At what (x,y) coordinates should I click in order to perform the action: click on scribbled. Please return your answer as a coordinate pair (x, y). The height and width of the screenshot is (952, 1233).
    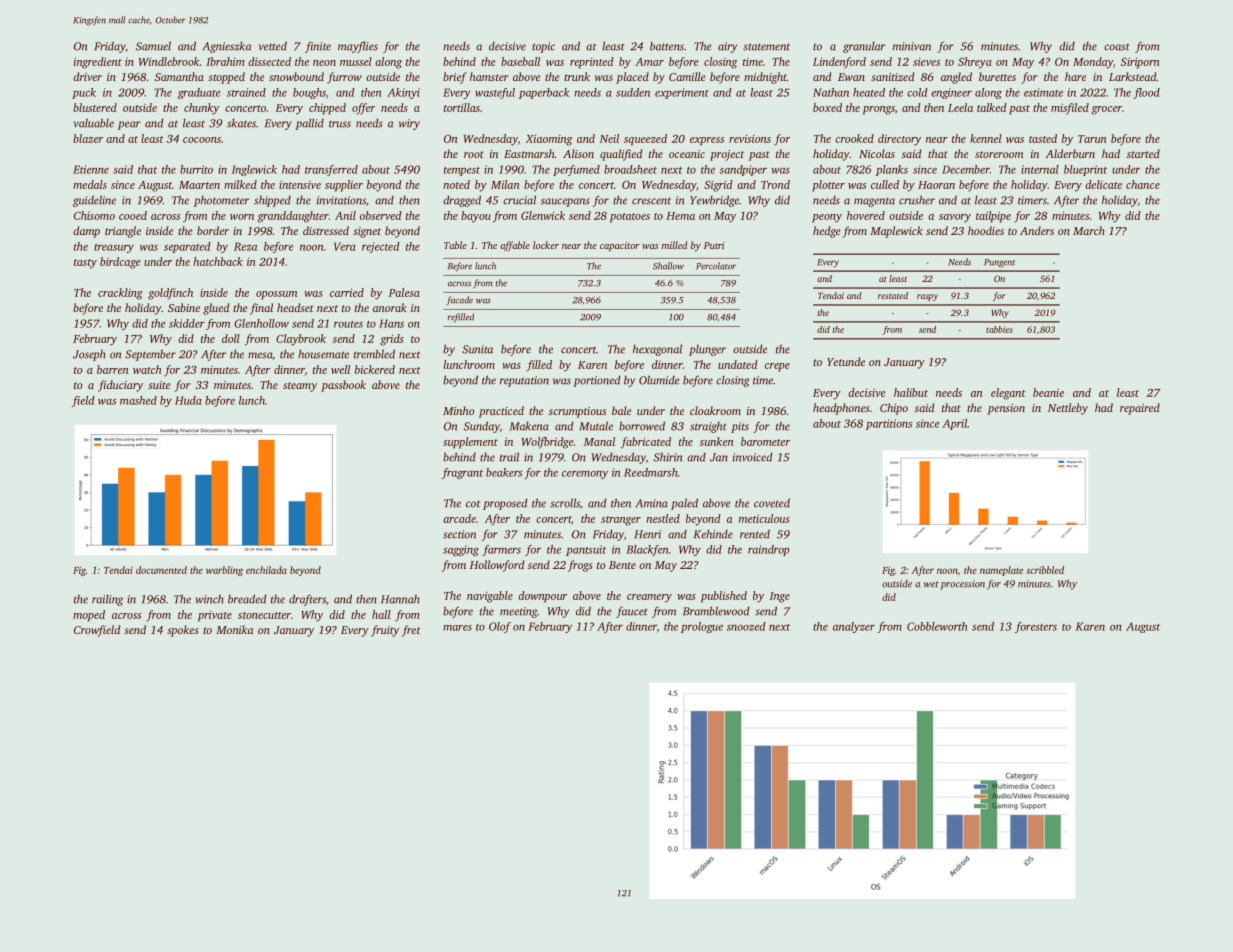
    Looking at the image, I should click on (1045, 570).
